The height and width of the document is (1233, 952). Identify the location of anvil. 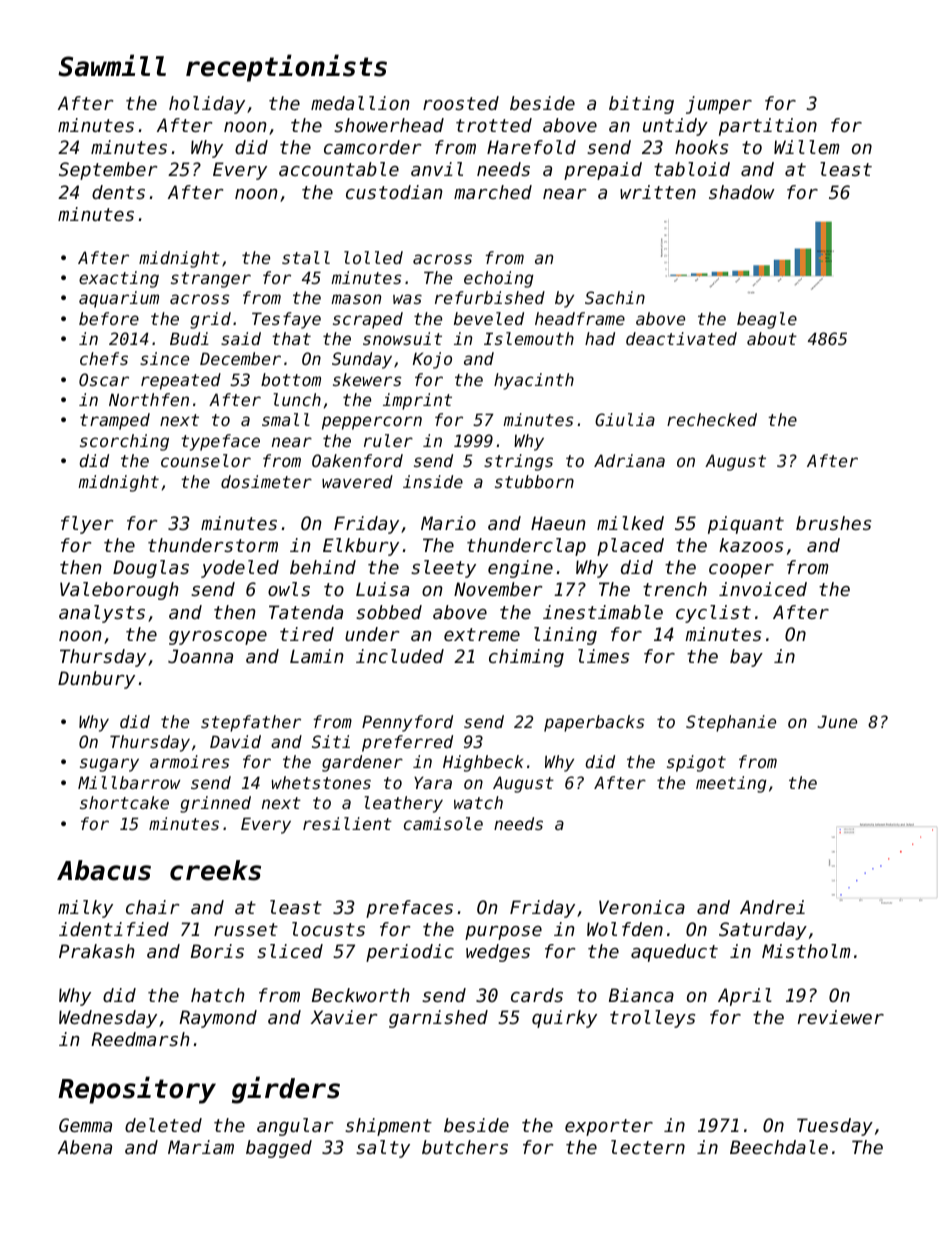
(437, 169).
